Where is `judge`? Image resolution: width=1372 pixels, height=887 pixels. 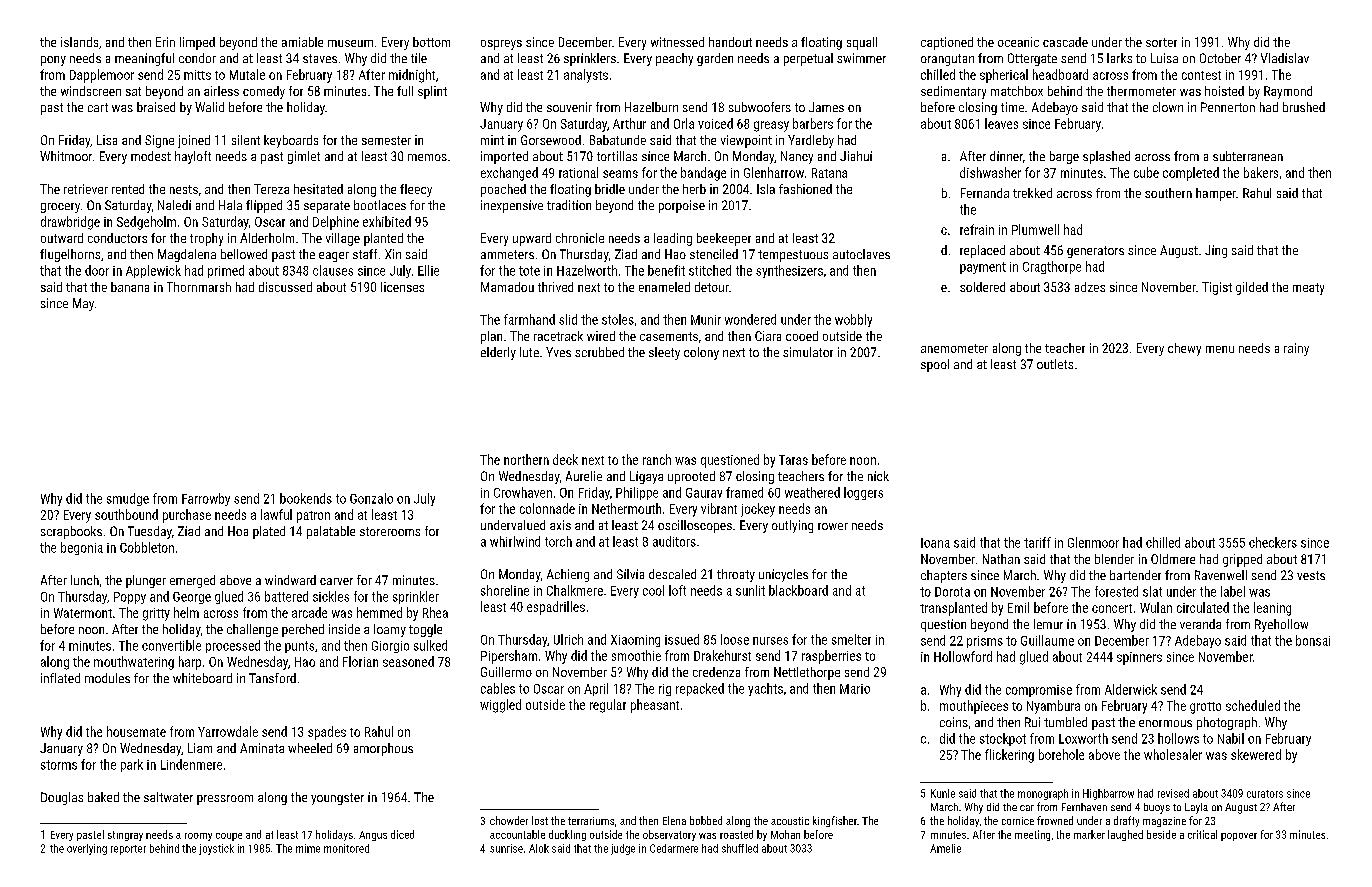
judge is located at coordinates (623, 849).
